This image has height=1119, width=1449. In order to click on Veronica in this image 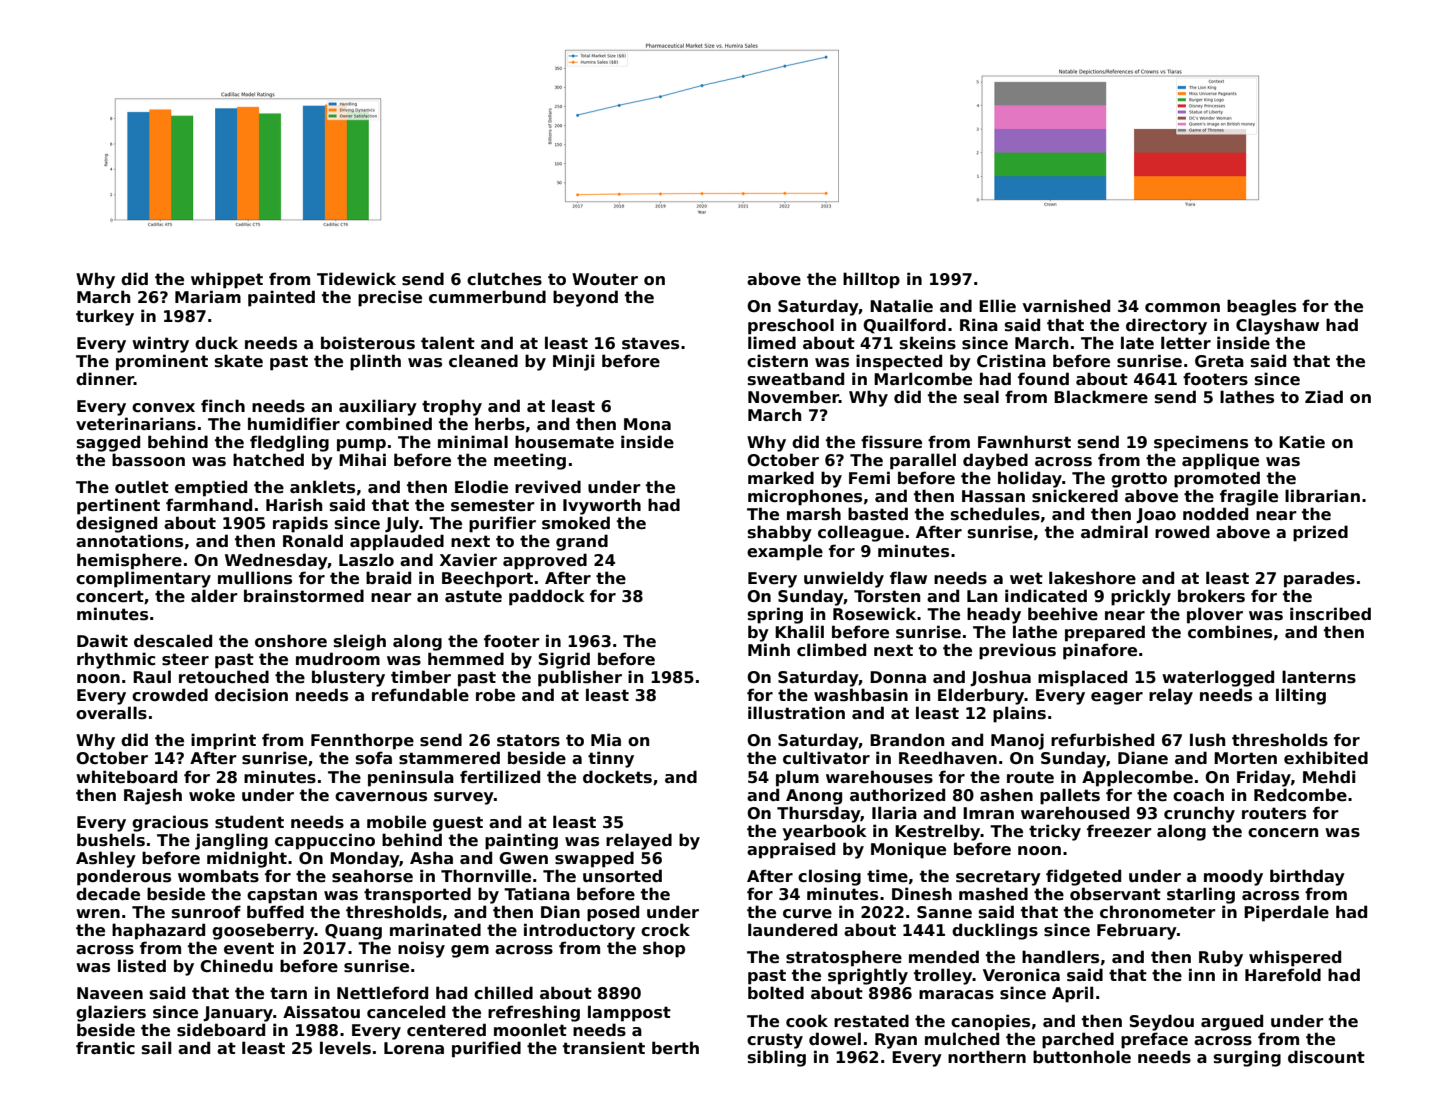, I will do `click(1021, 975)`.
